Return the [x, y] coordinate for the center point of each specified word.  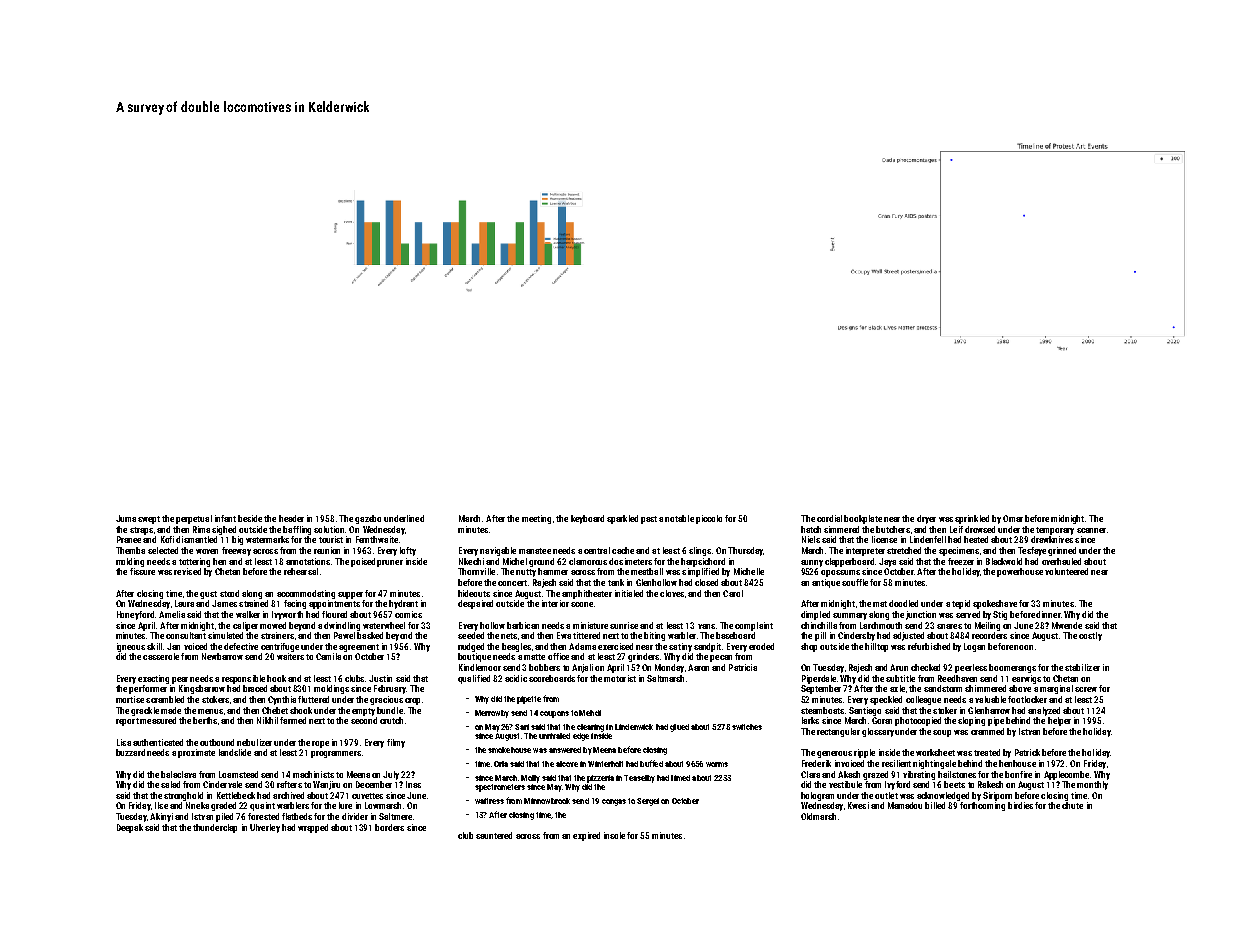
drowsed [980, 529]
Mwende [1067, 625]
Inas [413, 784]
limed [680, 778]
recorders [989, 635]
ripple [864, 753]
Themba [130, 550]
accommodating [306, 594]
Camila [328, 656]
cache [623, 550]
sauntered [494, 835]
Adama [582, 646]
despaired [475, 604]
